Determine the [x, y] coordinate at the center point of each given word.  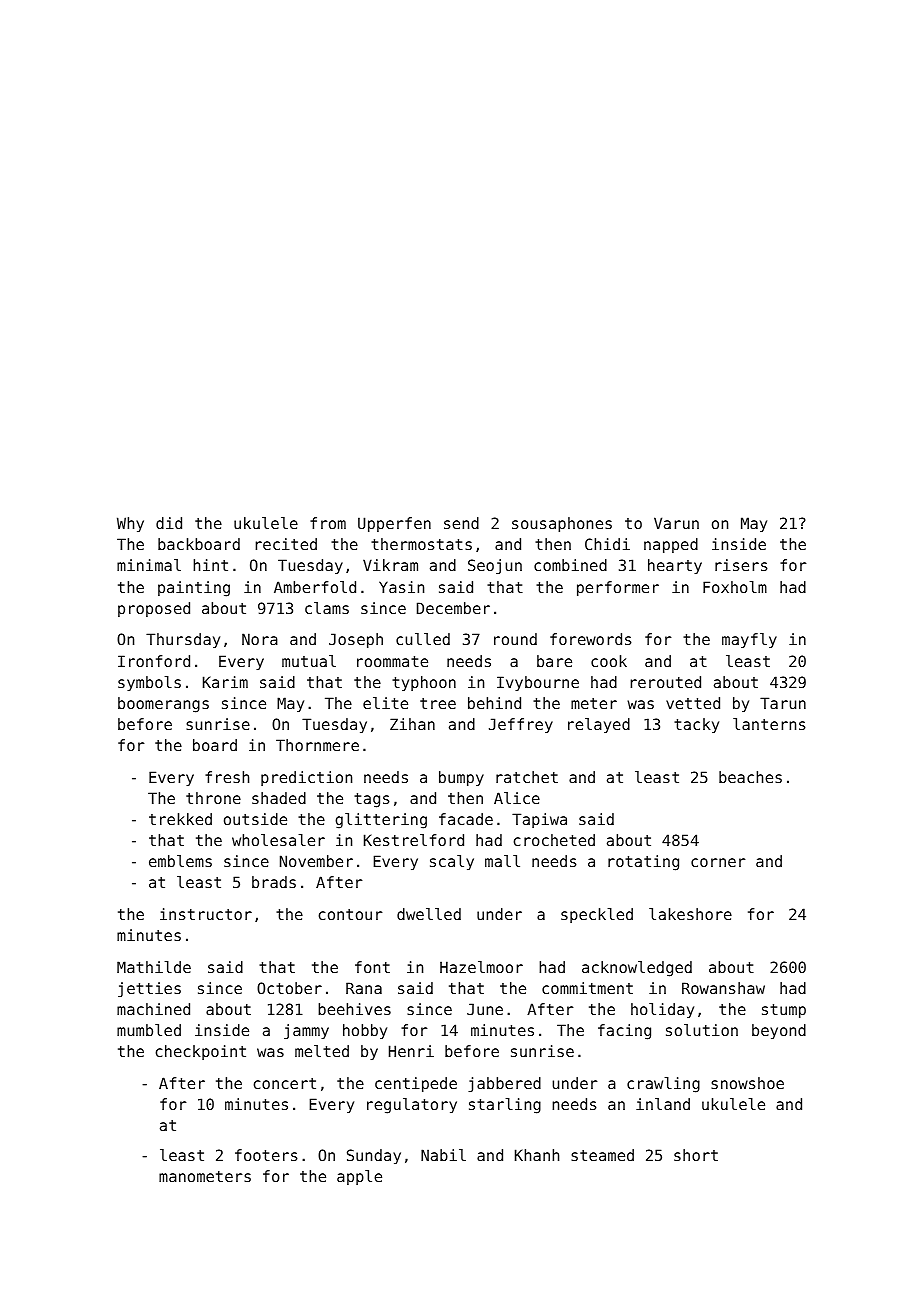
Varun [676, 523]
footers [266, 1155]
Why [130, 524]
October [289, 988]
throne [213, 798]
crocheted [554, 840]
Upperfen [394, 524]
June [485, 1009]
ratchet [527, 777]
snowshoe [747, 1083]
